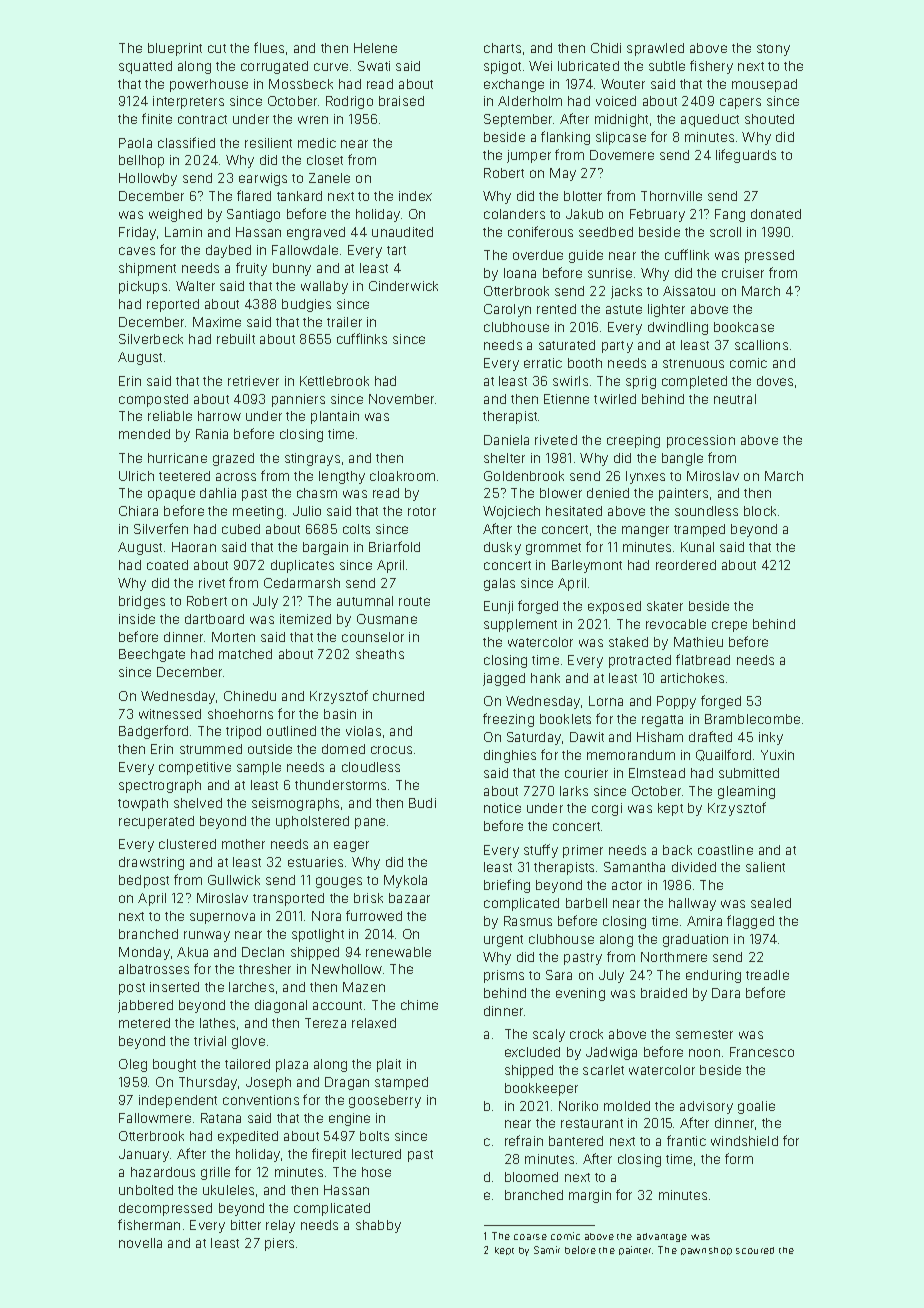 The height and width of the screenshot is (1308, 924). I want to click on flues, so click(269, 47).
